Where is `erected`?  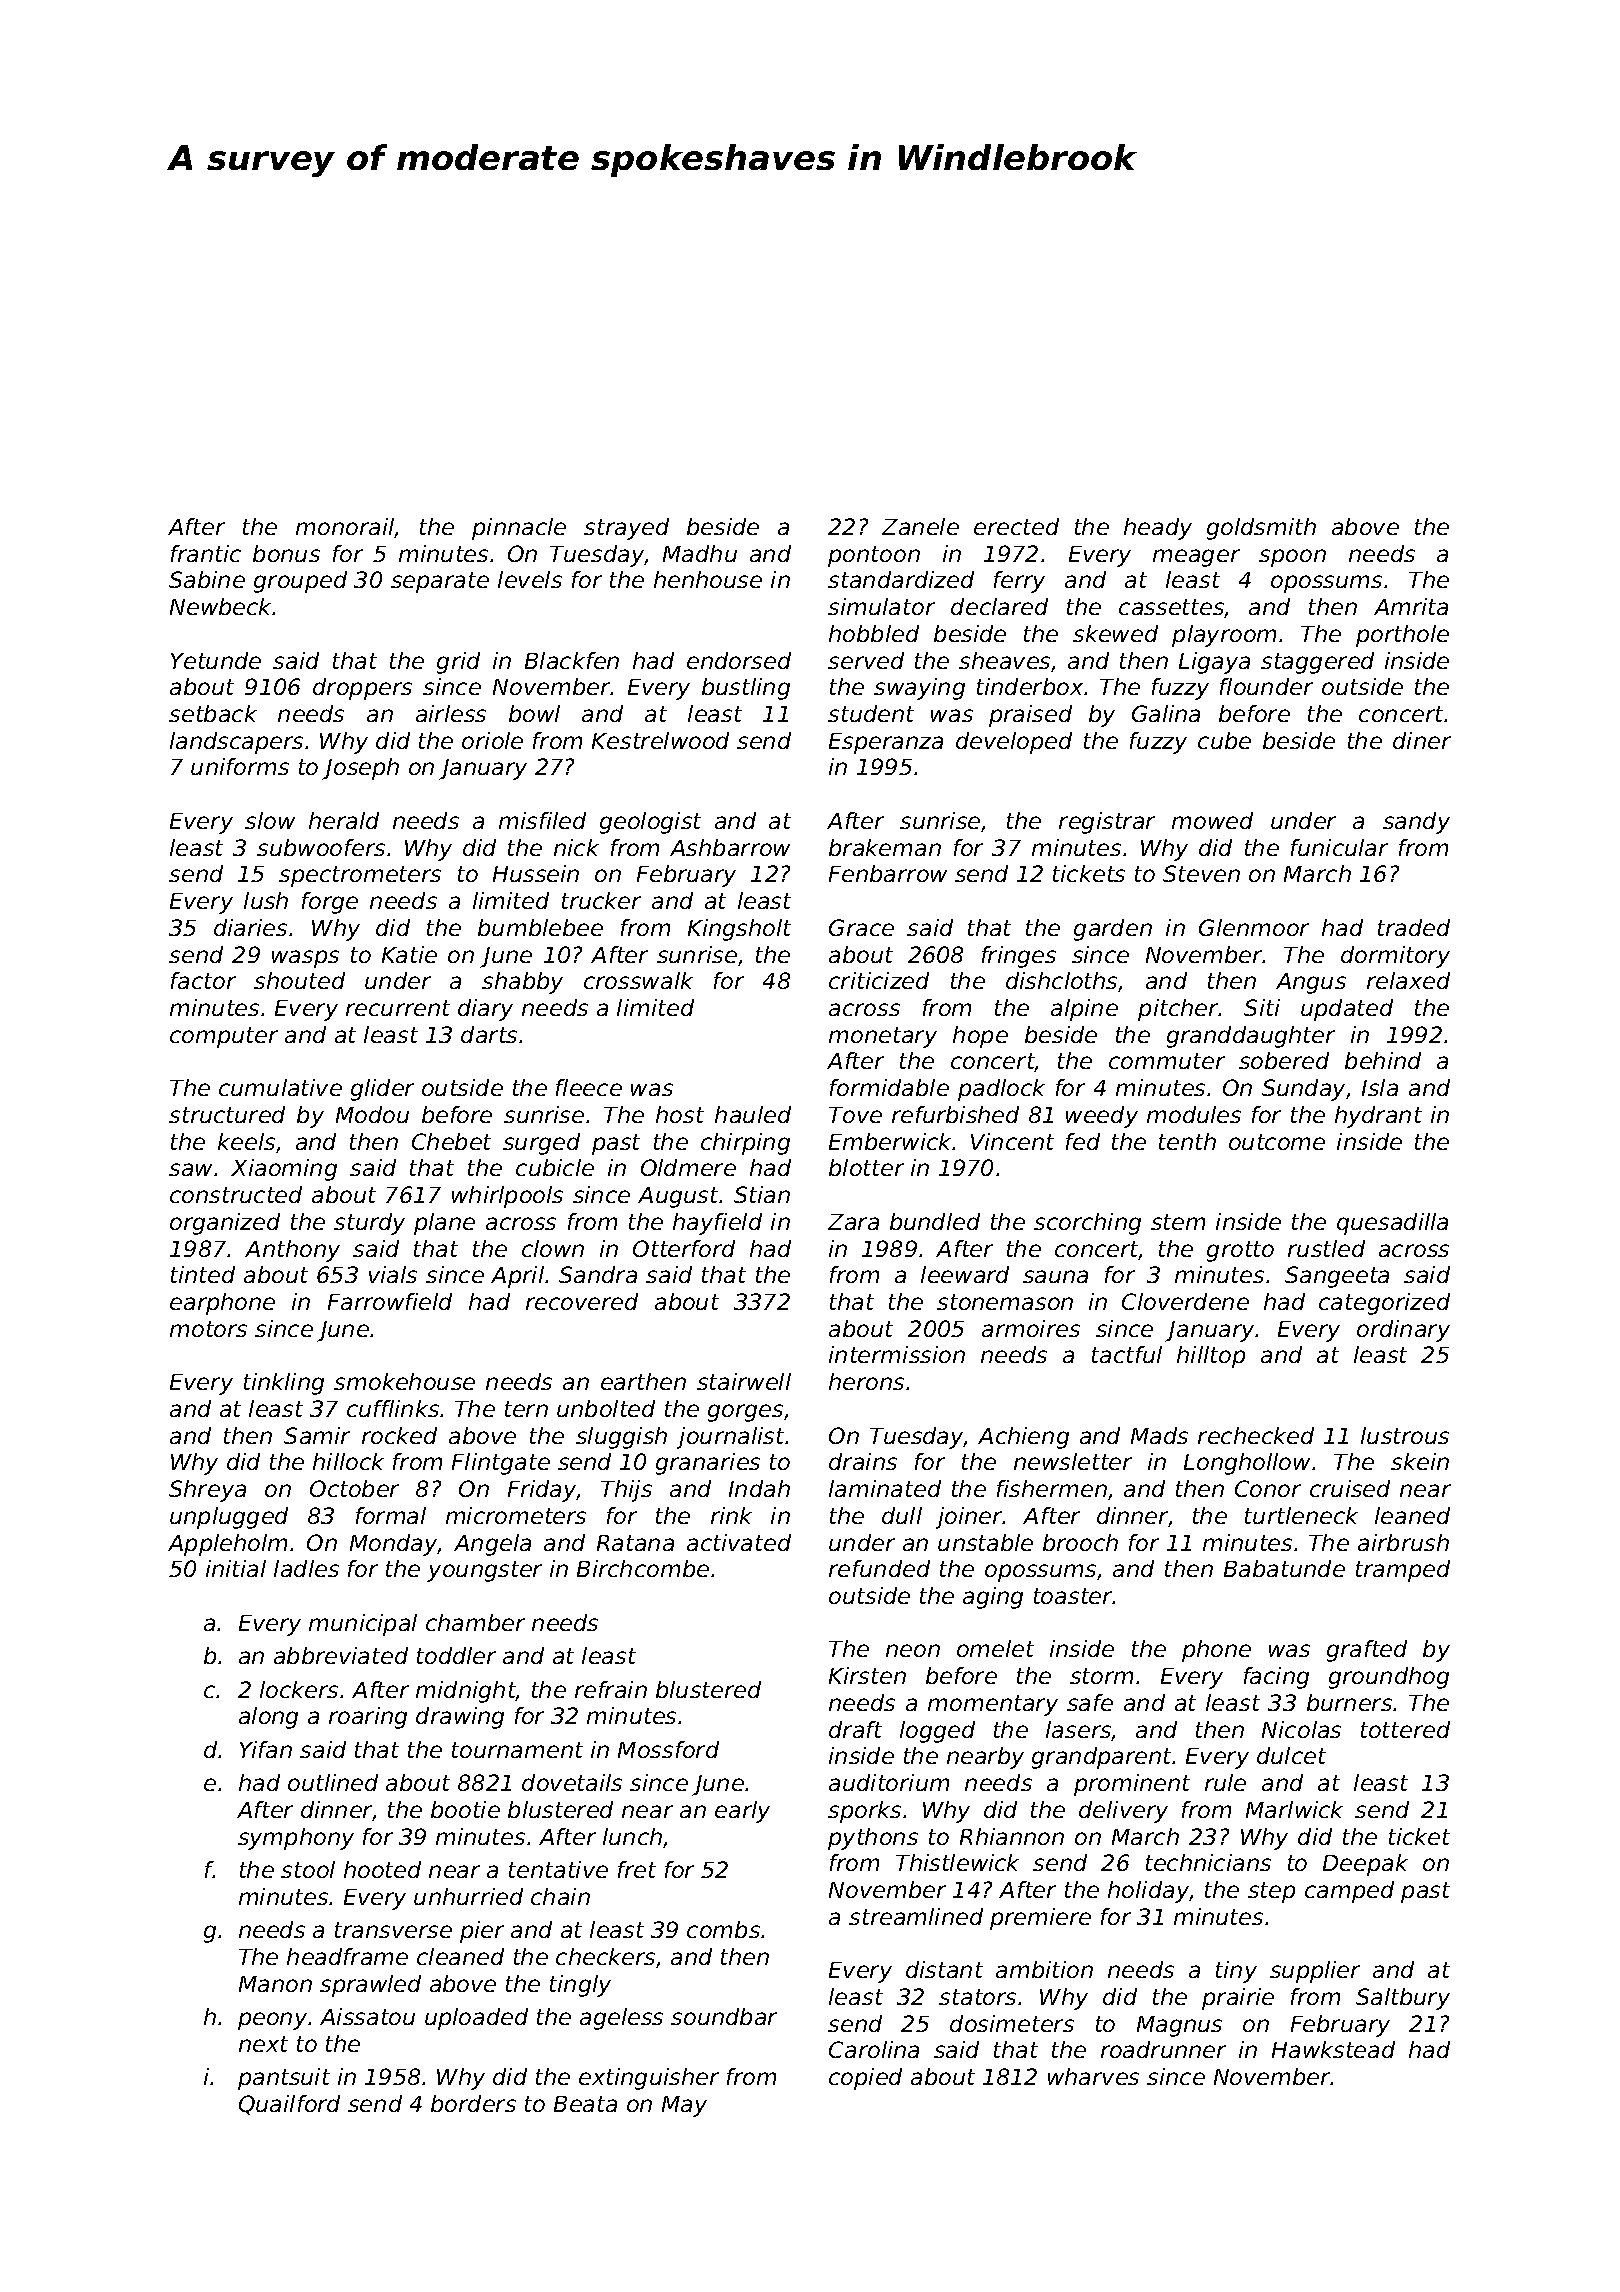
erected is located at coordinates (1016, 526).
